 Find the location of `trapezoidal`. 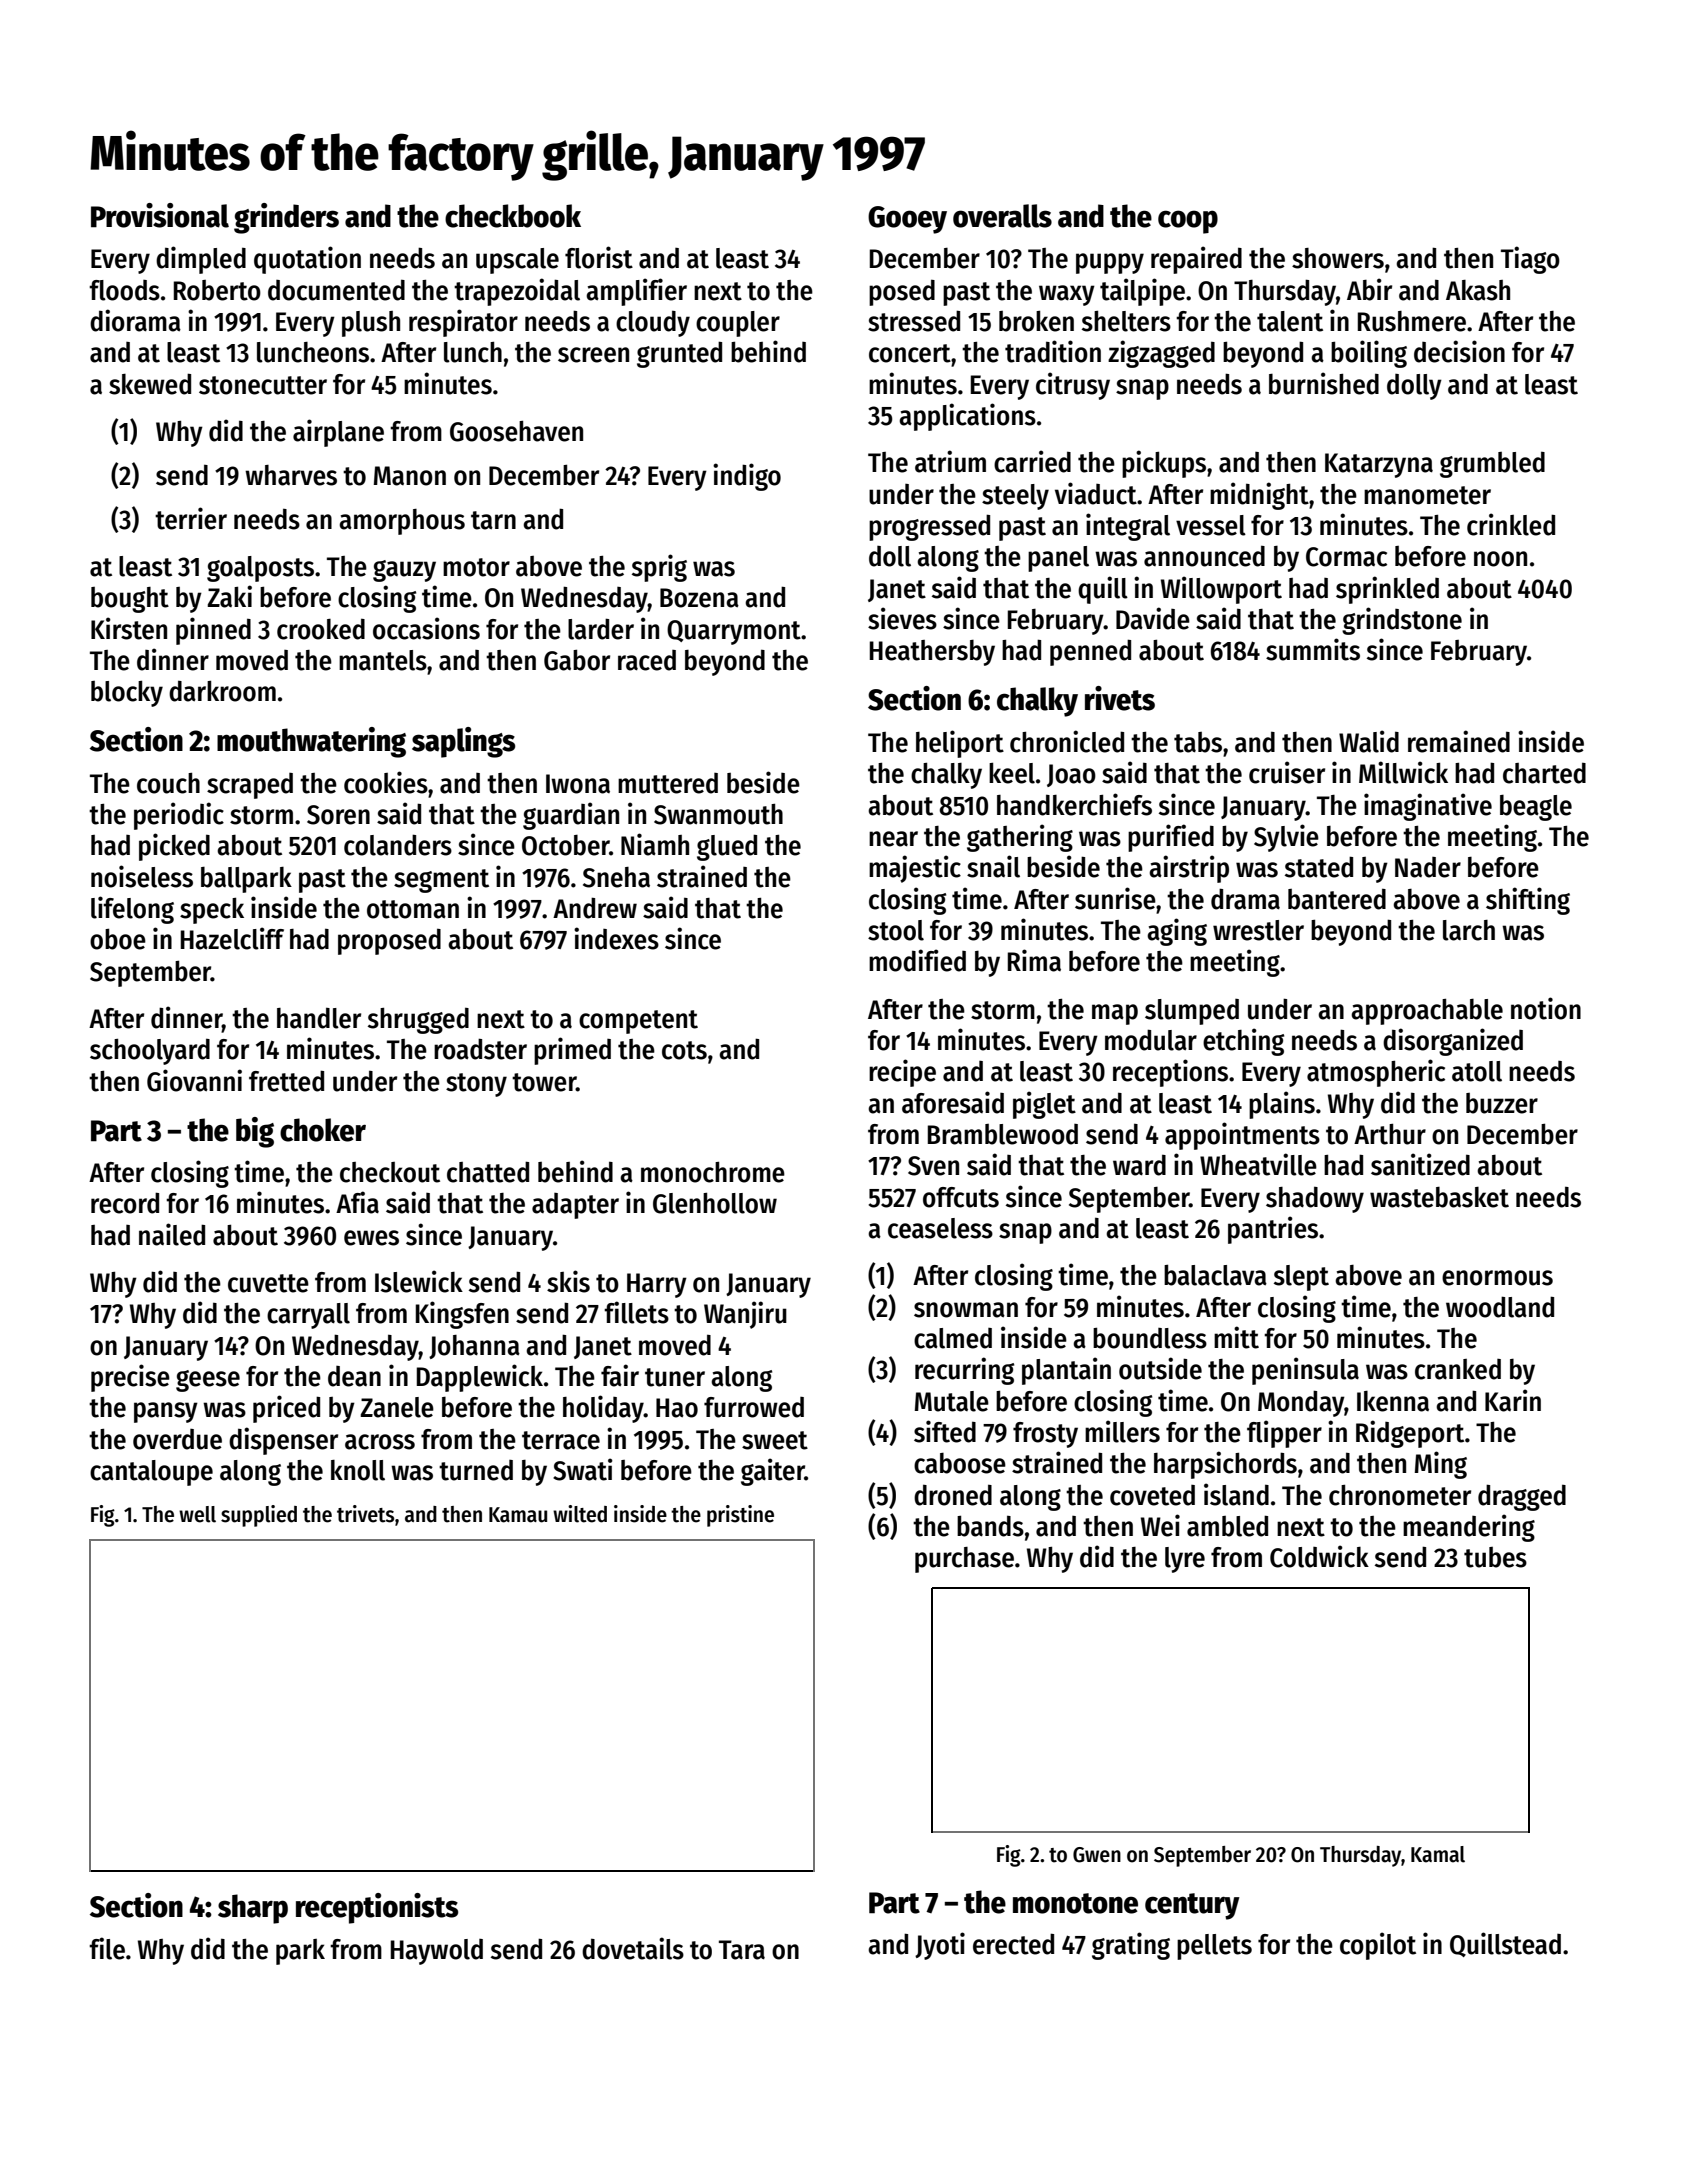

trapezoidal is located at coordinates (517, 292).
